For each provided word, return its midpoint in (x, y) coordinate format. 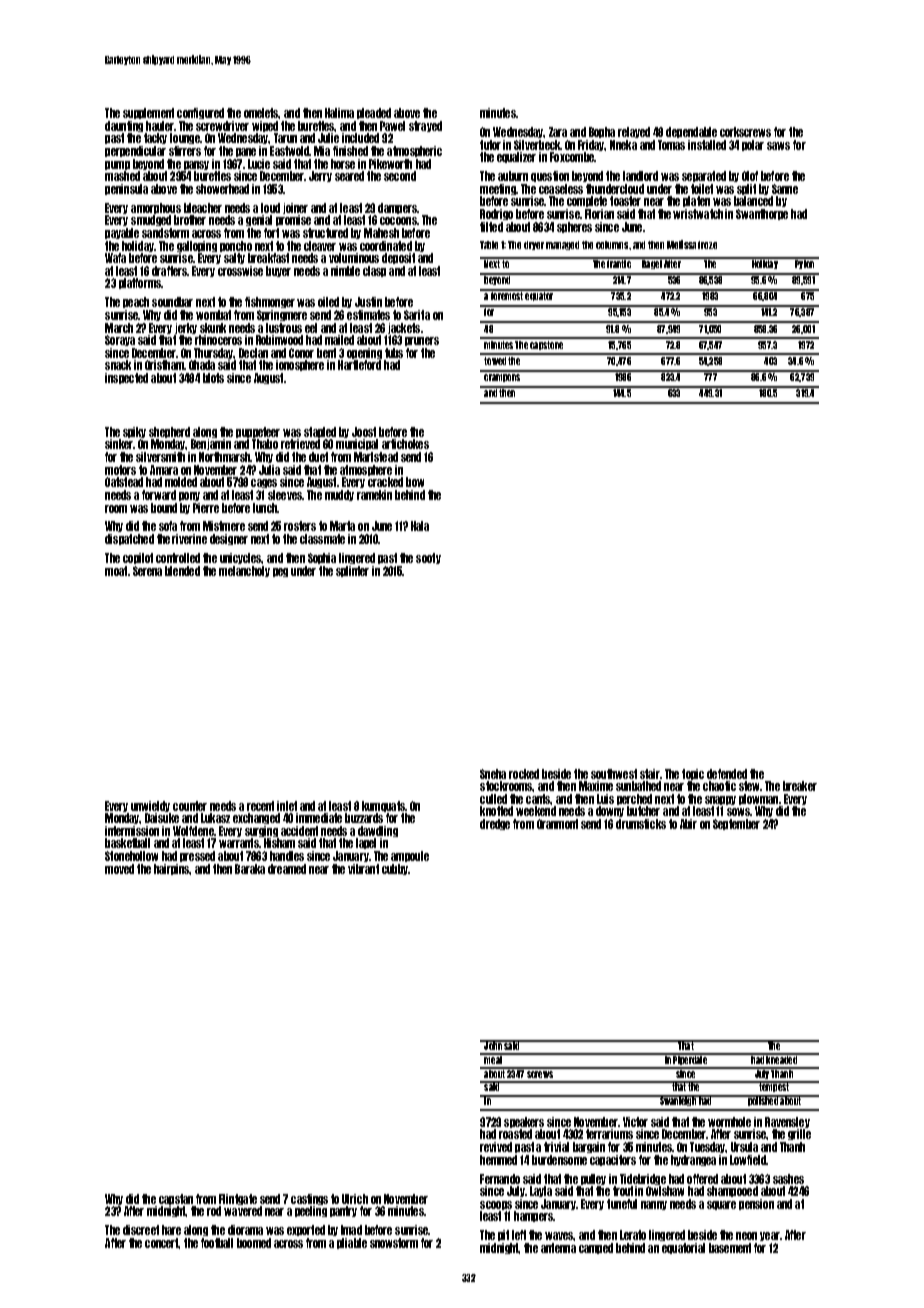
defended (727, 774)
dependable (691, 132)
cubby (395, 869)
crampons (502, 378)
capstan (176, 1199)
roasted (515, 1134)
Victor (635, 1122)
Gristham (164, 365)
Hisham (279, 843)
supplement (148, 113)
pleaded (374, 113)
